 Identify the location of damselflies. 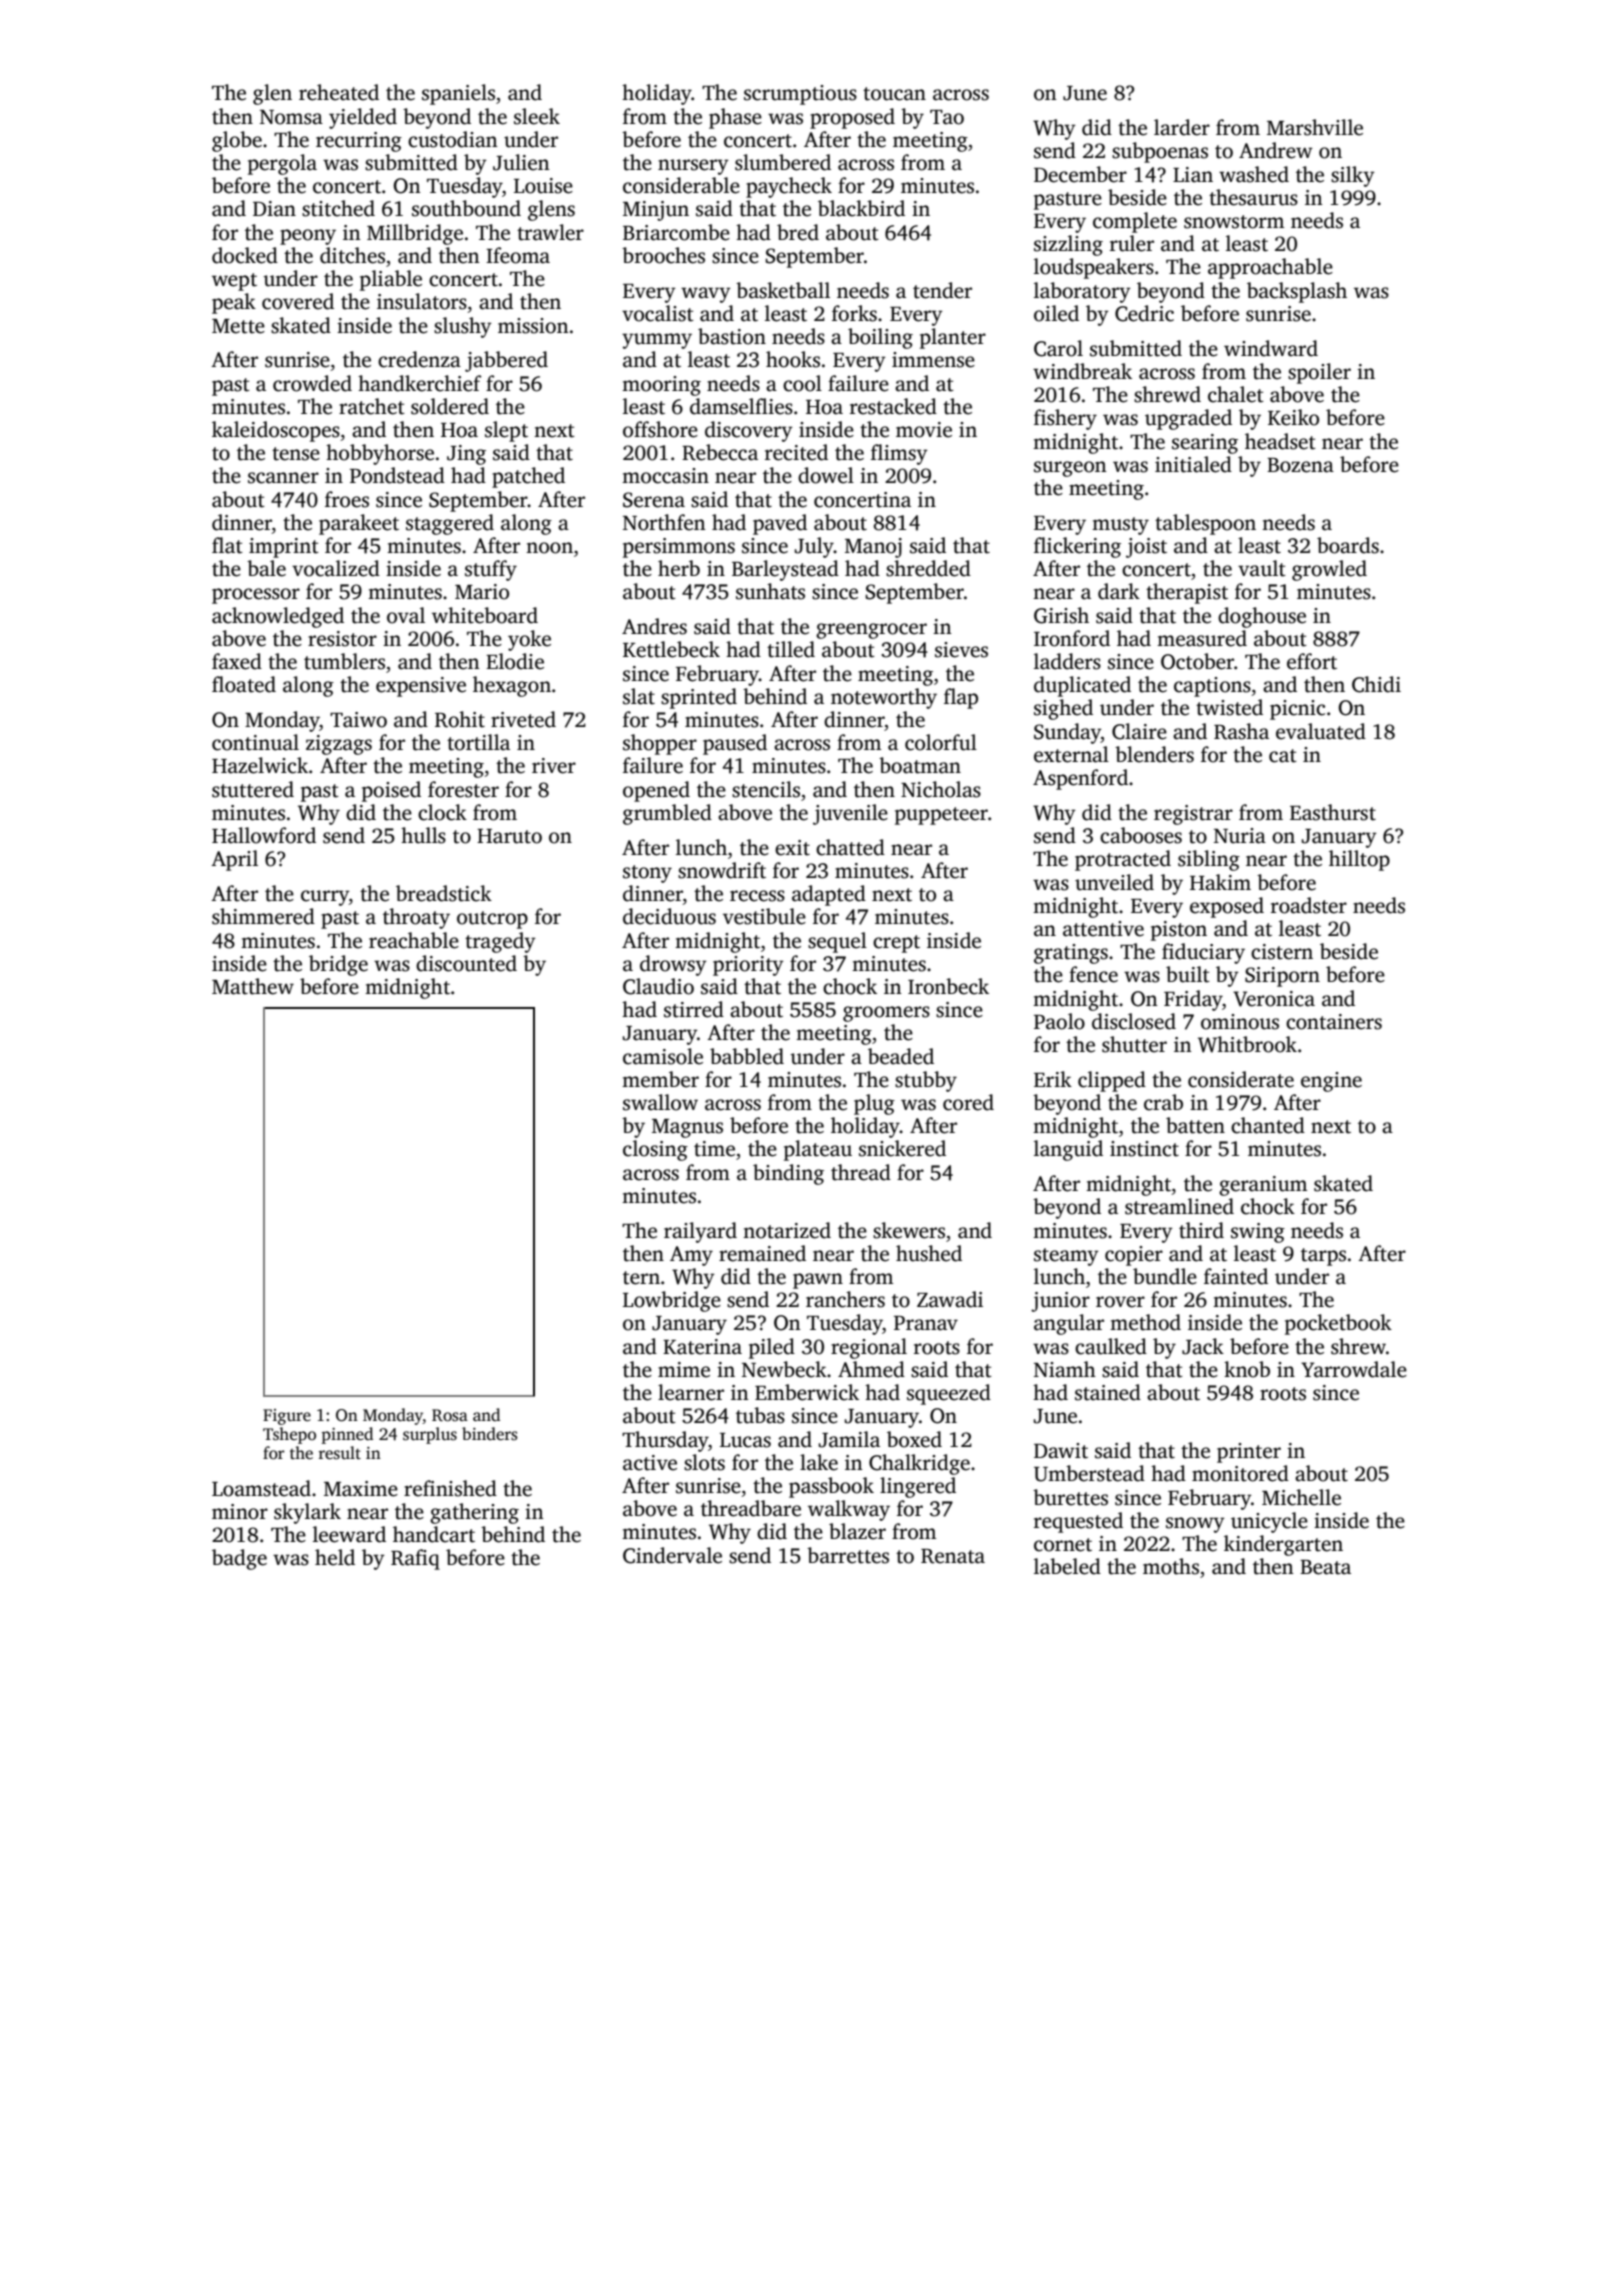
(741, 406).
